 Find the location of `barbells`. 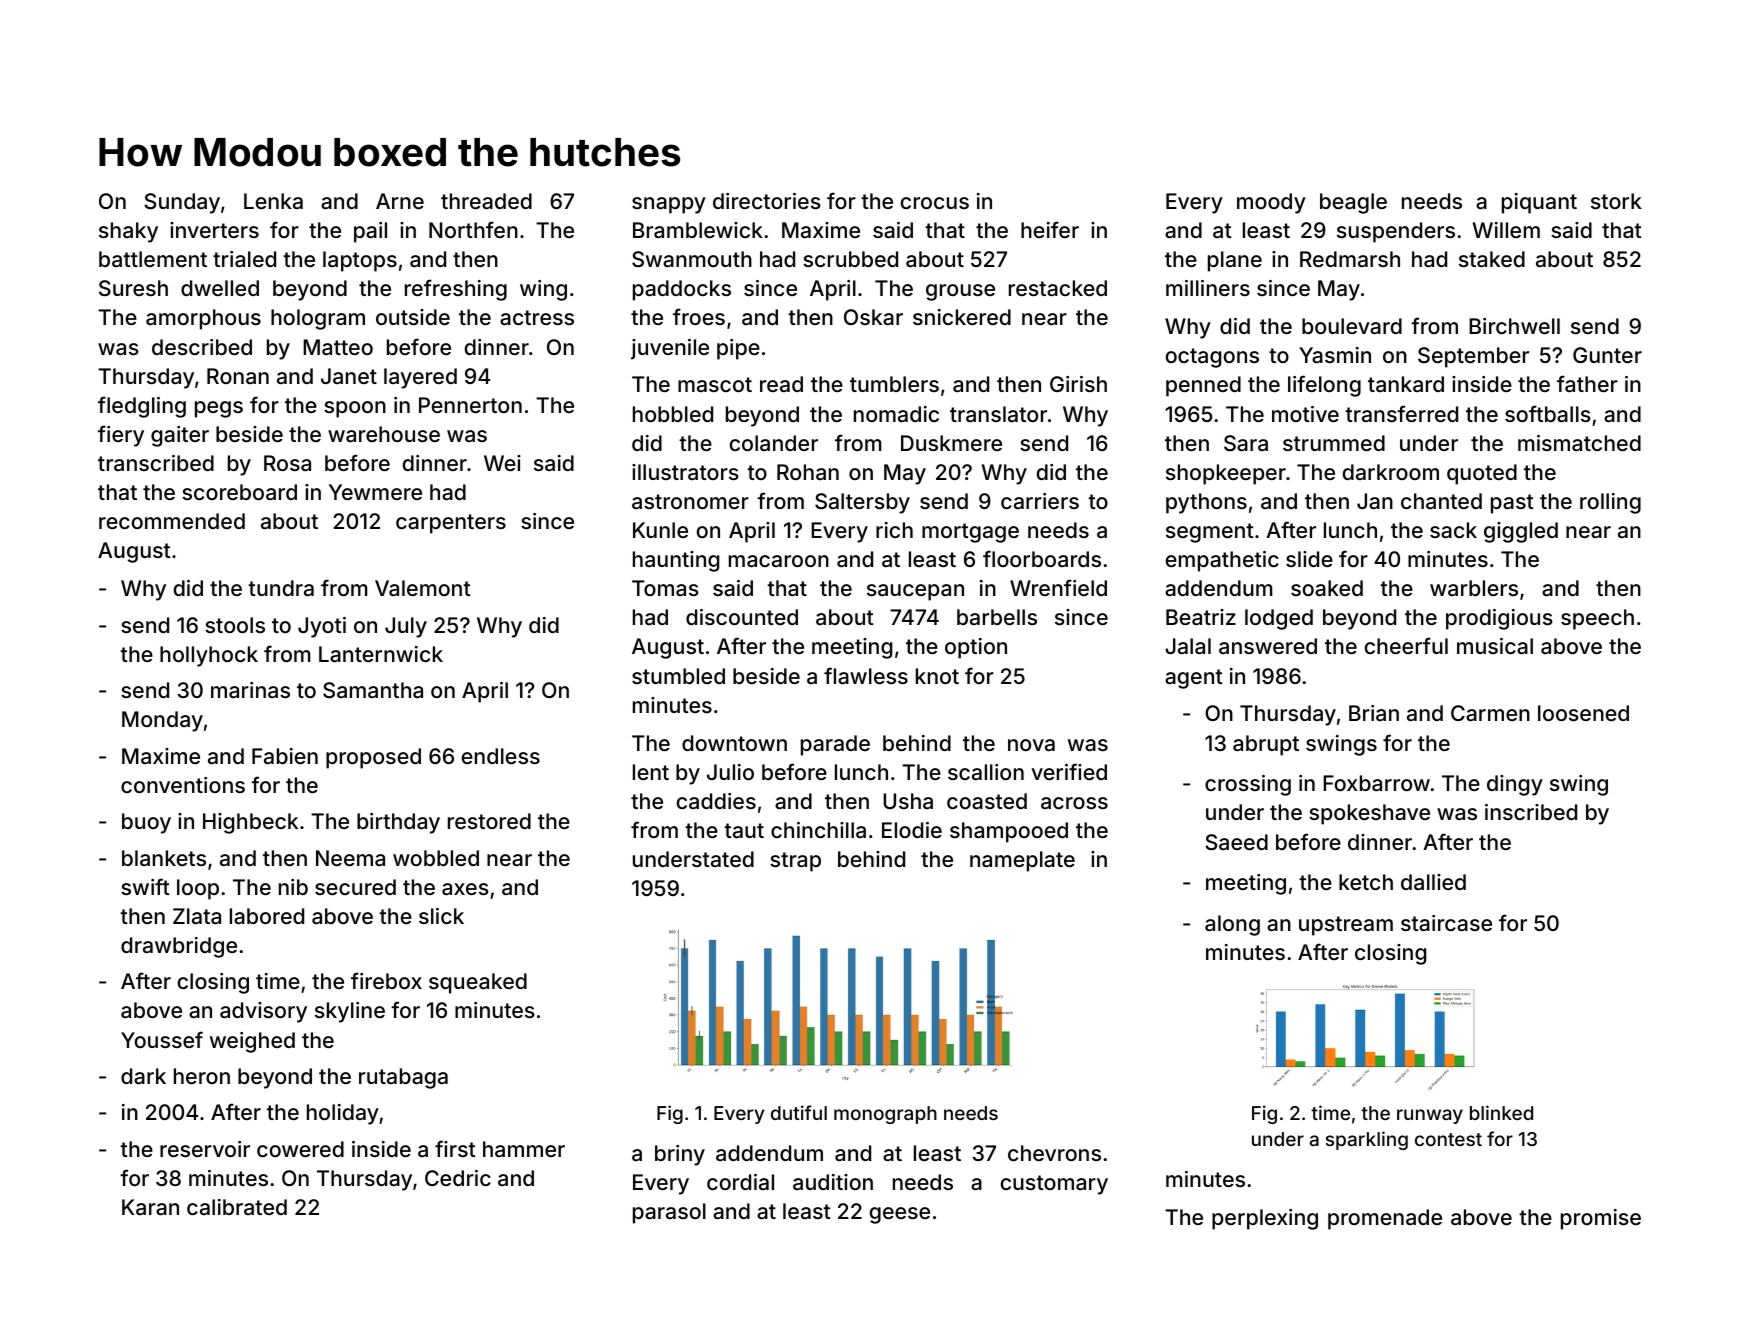

barbells is located at coordinates (997, 617).
